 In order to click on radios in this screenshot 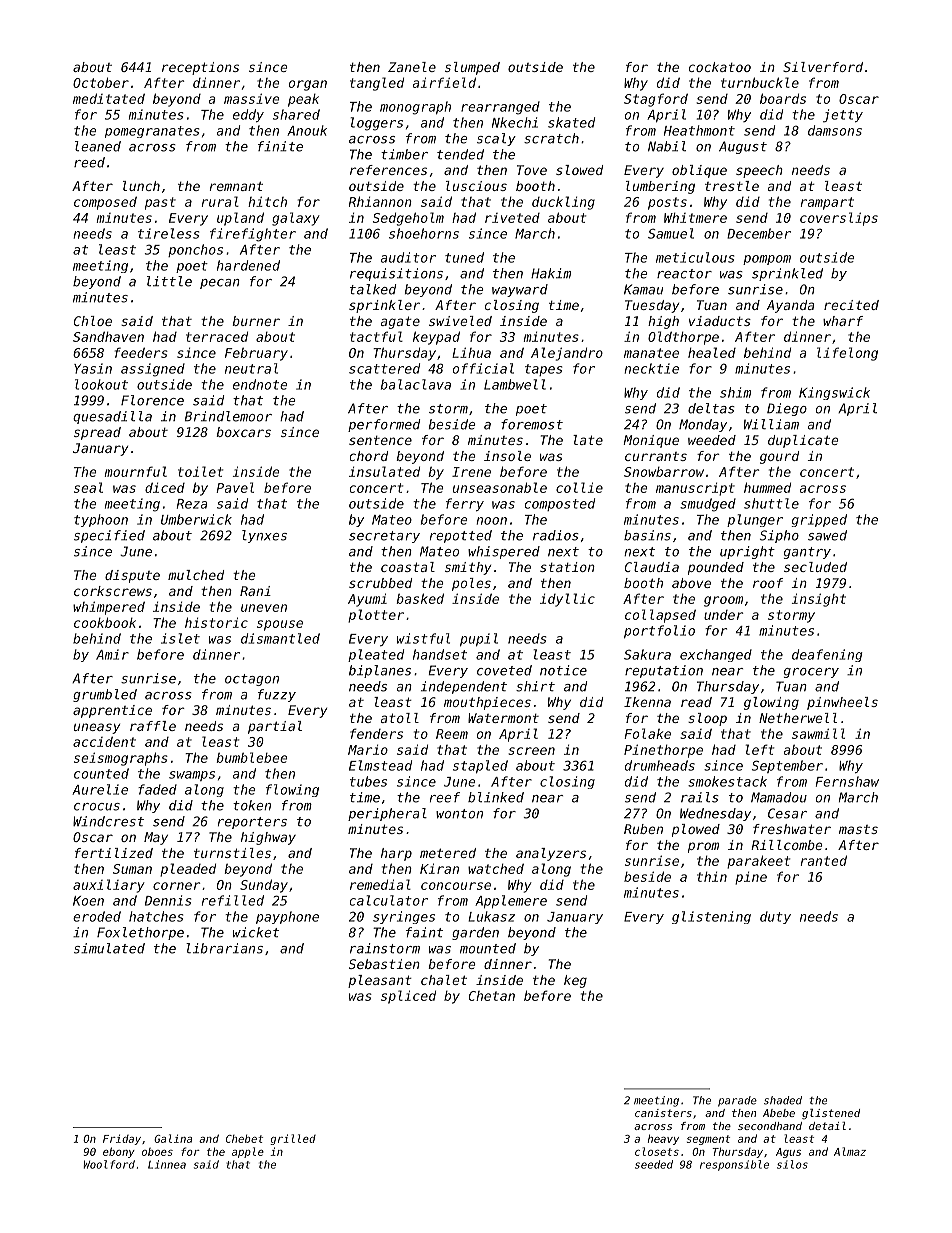, I will do `click(556, 535)`.
